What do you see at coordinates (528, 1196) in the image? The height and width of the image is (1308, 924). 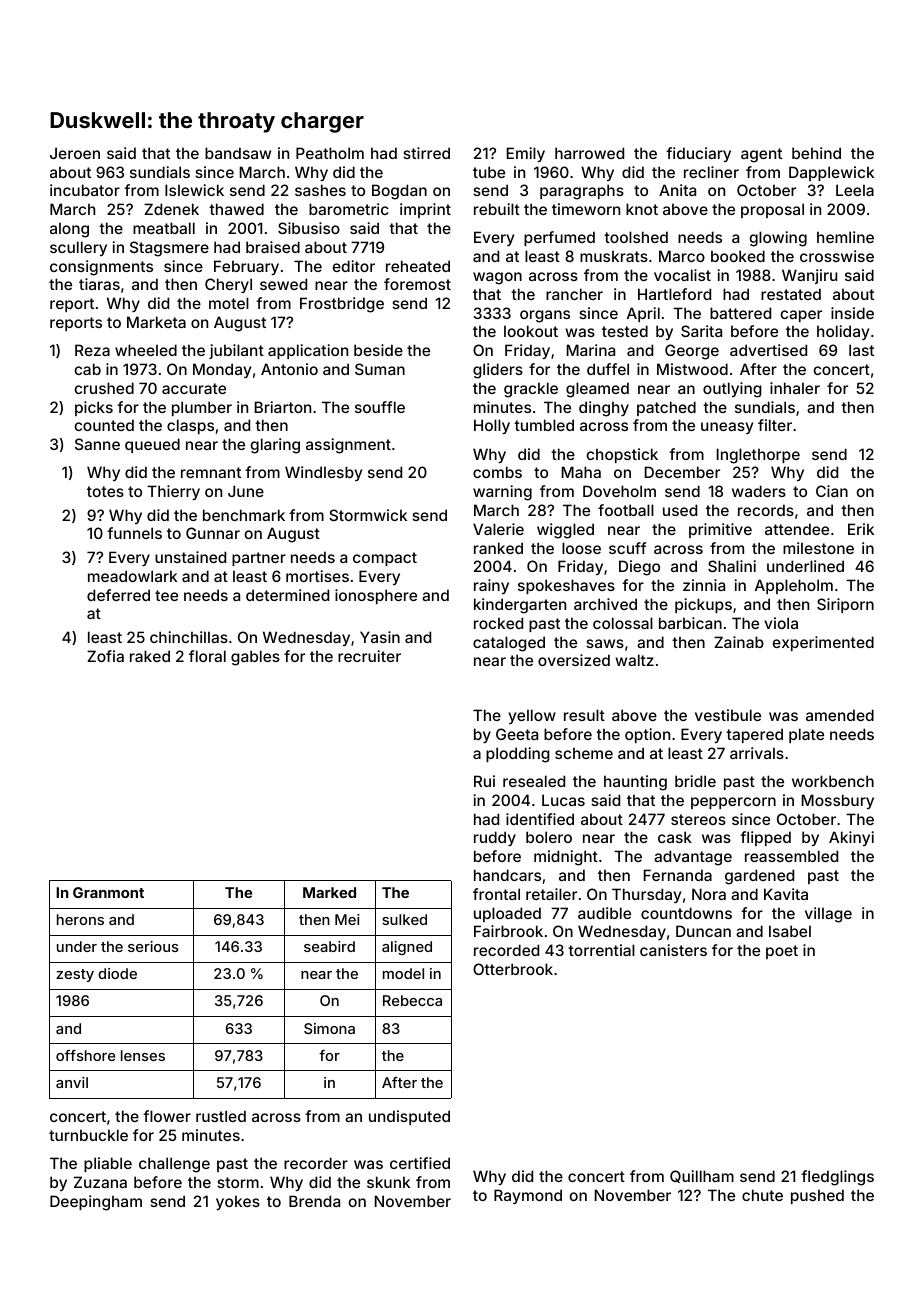 I see `Raymond` at bounding box center [528, 1196].
